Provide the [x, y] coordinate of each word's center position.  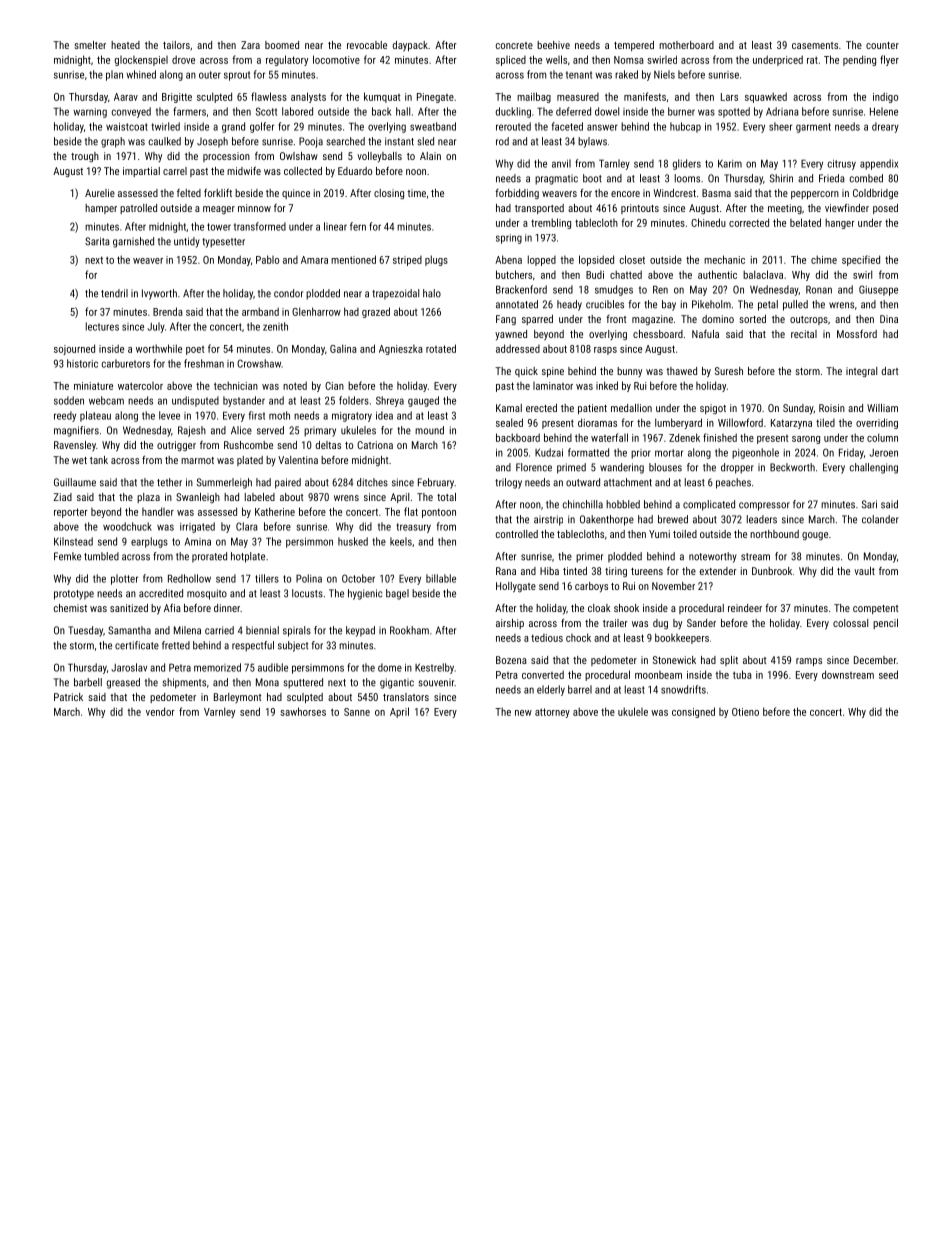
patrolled [138, 209]
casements [815, 45]
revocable [367, 45]
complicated [709, 505]
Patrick [68, 697]
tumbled [101, 556]
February [436, 483]
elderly [551, 690]
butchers [514, 274]
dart [890, 371]
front [616, 319]
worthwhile [159, 348]
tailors [176, 45]
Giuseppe [878, 290]
